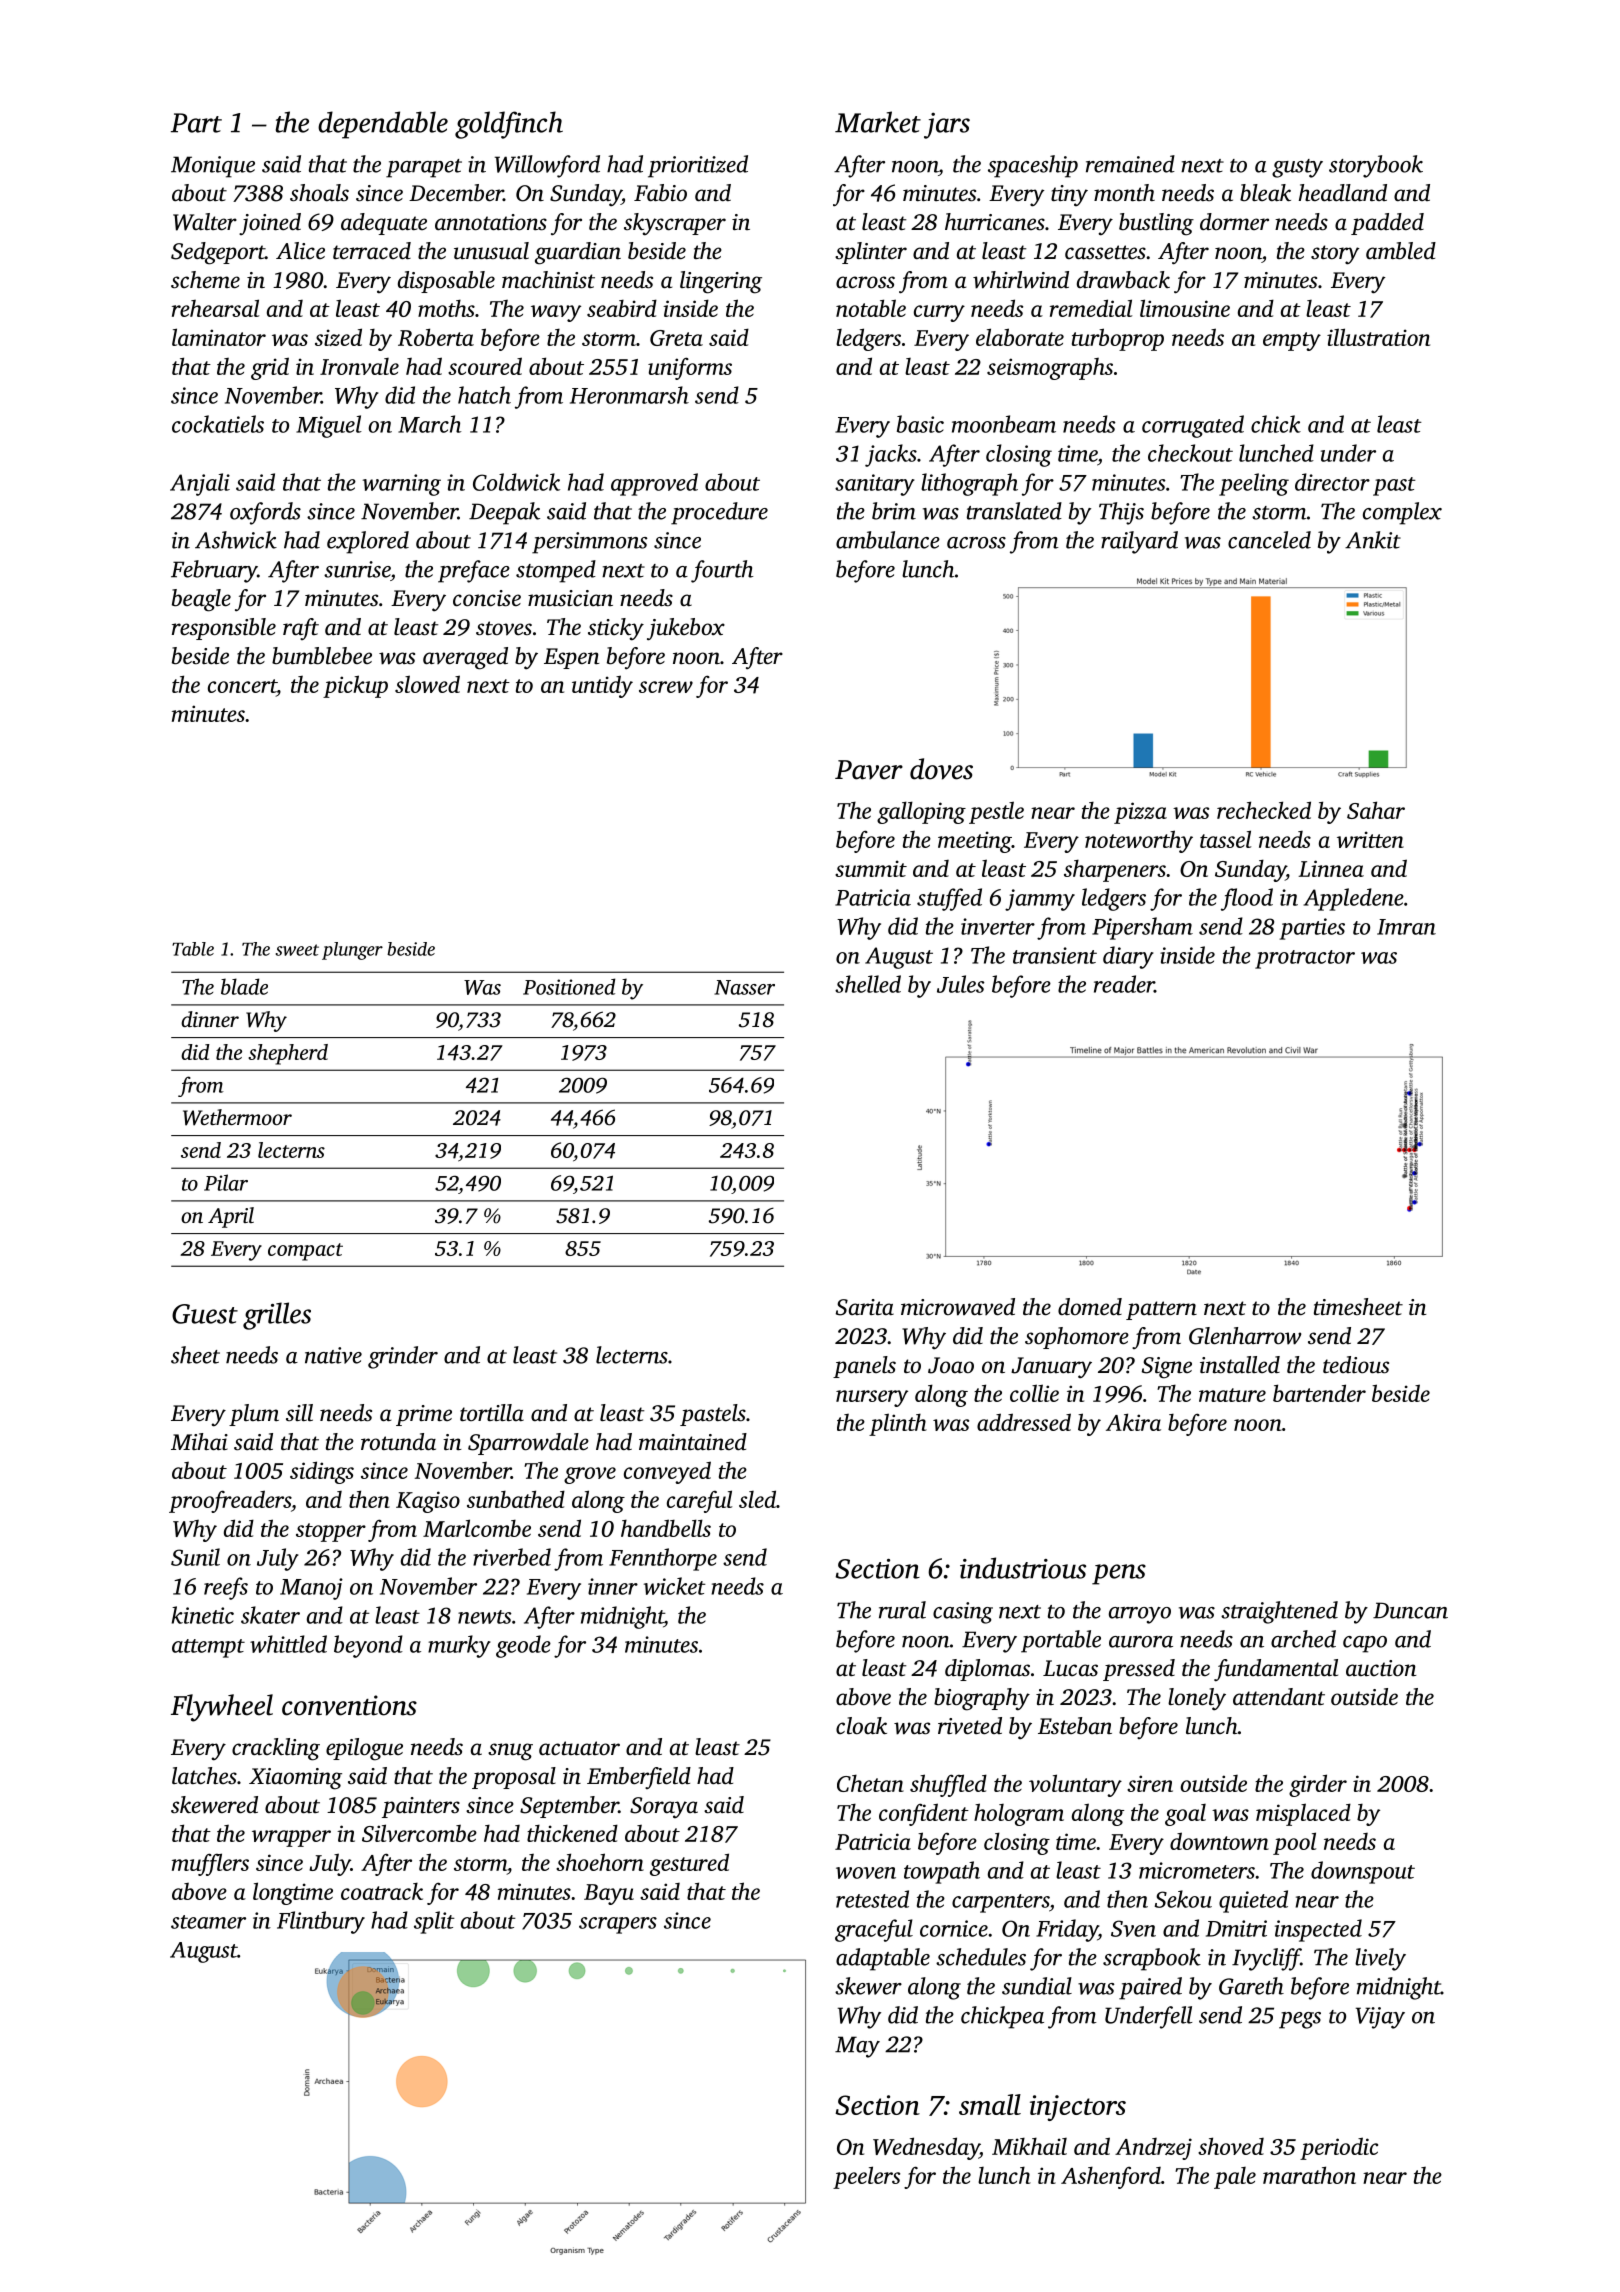  What do you see at coordinates (359, 366) in the document?
I see `Ironvale` at bounding box center [359, 366].
